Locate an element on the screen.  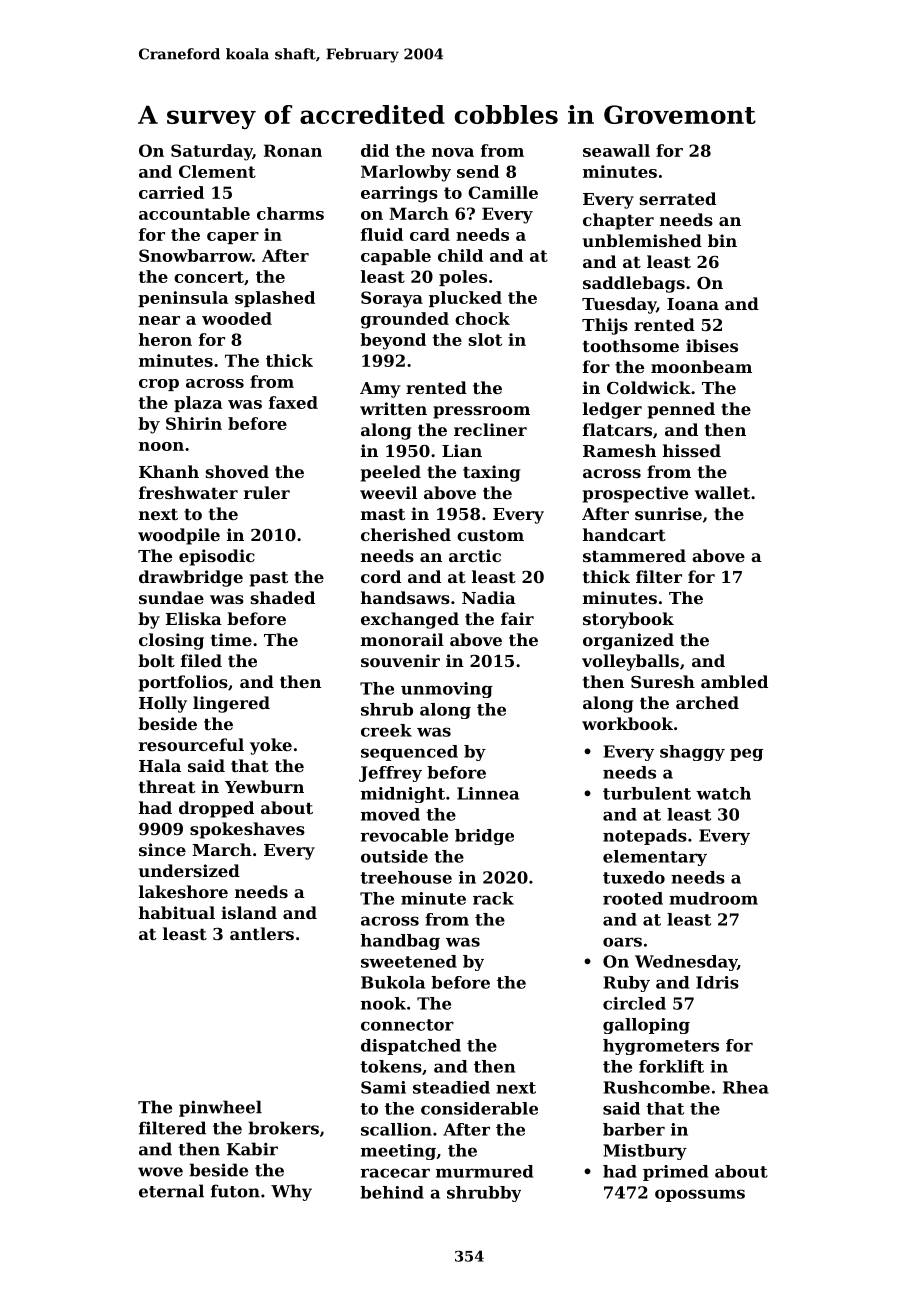
behind is located at coordinates (392, 1192).
